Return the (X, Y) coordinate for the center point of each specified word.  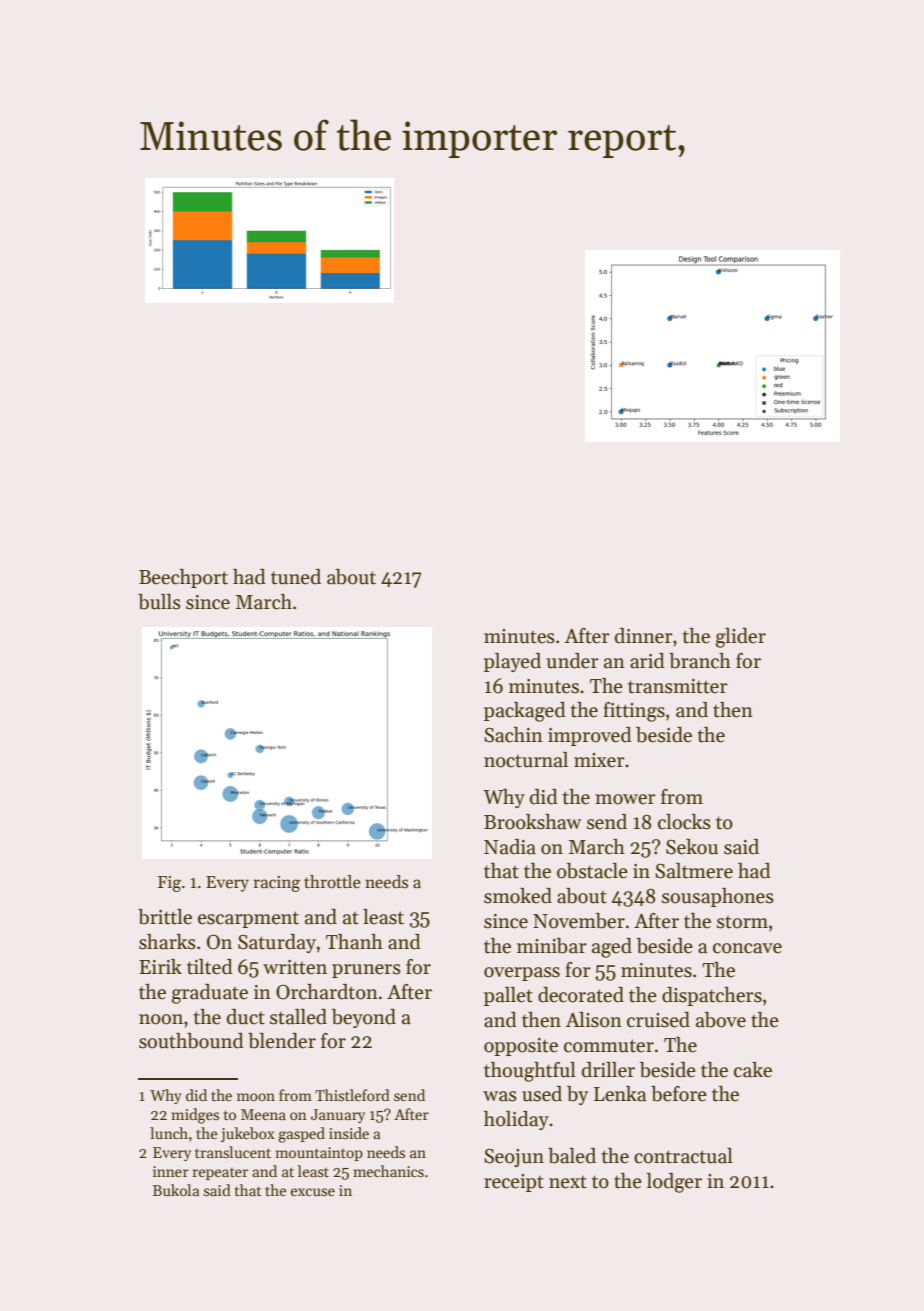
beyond (364, 1018)
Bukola (176, 1190)
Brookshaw (532, 822)
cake (753, 1070)
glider (741, 638)
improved (590, 736)
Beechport (183, 578)
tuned (296, 577)
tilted (210, 967)
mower (625, 799)
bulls (159, 602)
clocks (684, 822)
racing (276, 884)
